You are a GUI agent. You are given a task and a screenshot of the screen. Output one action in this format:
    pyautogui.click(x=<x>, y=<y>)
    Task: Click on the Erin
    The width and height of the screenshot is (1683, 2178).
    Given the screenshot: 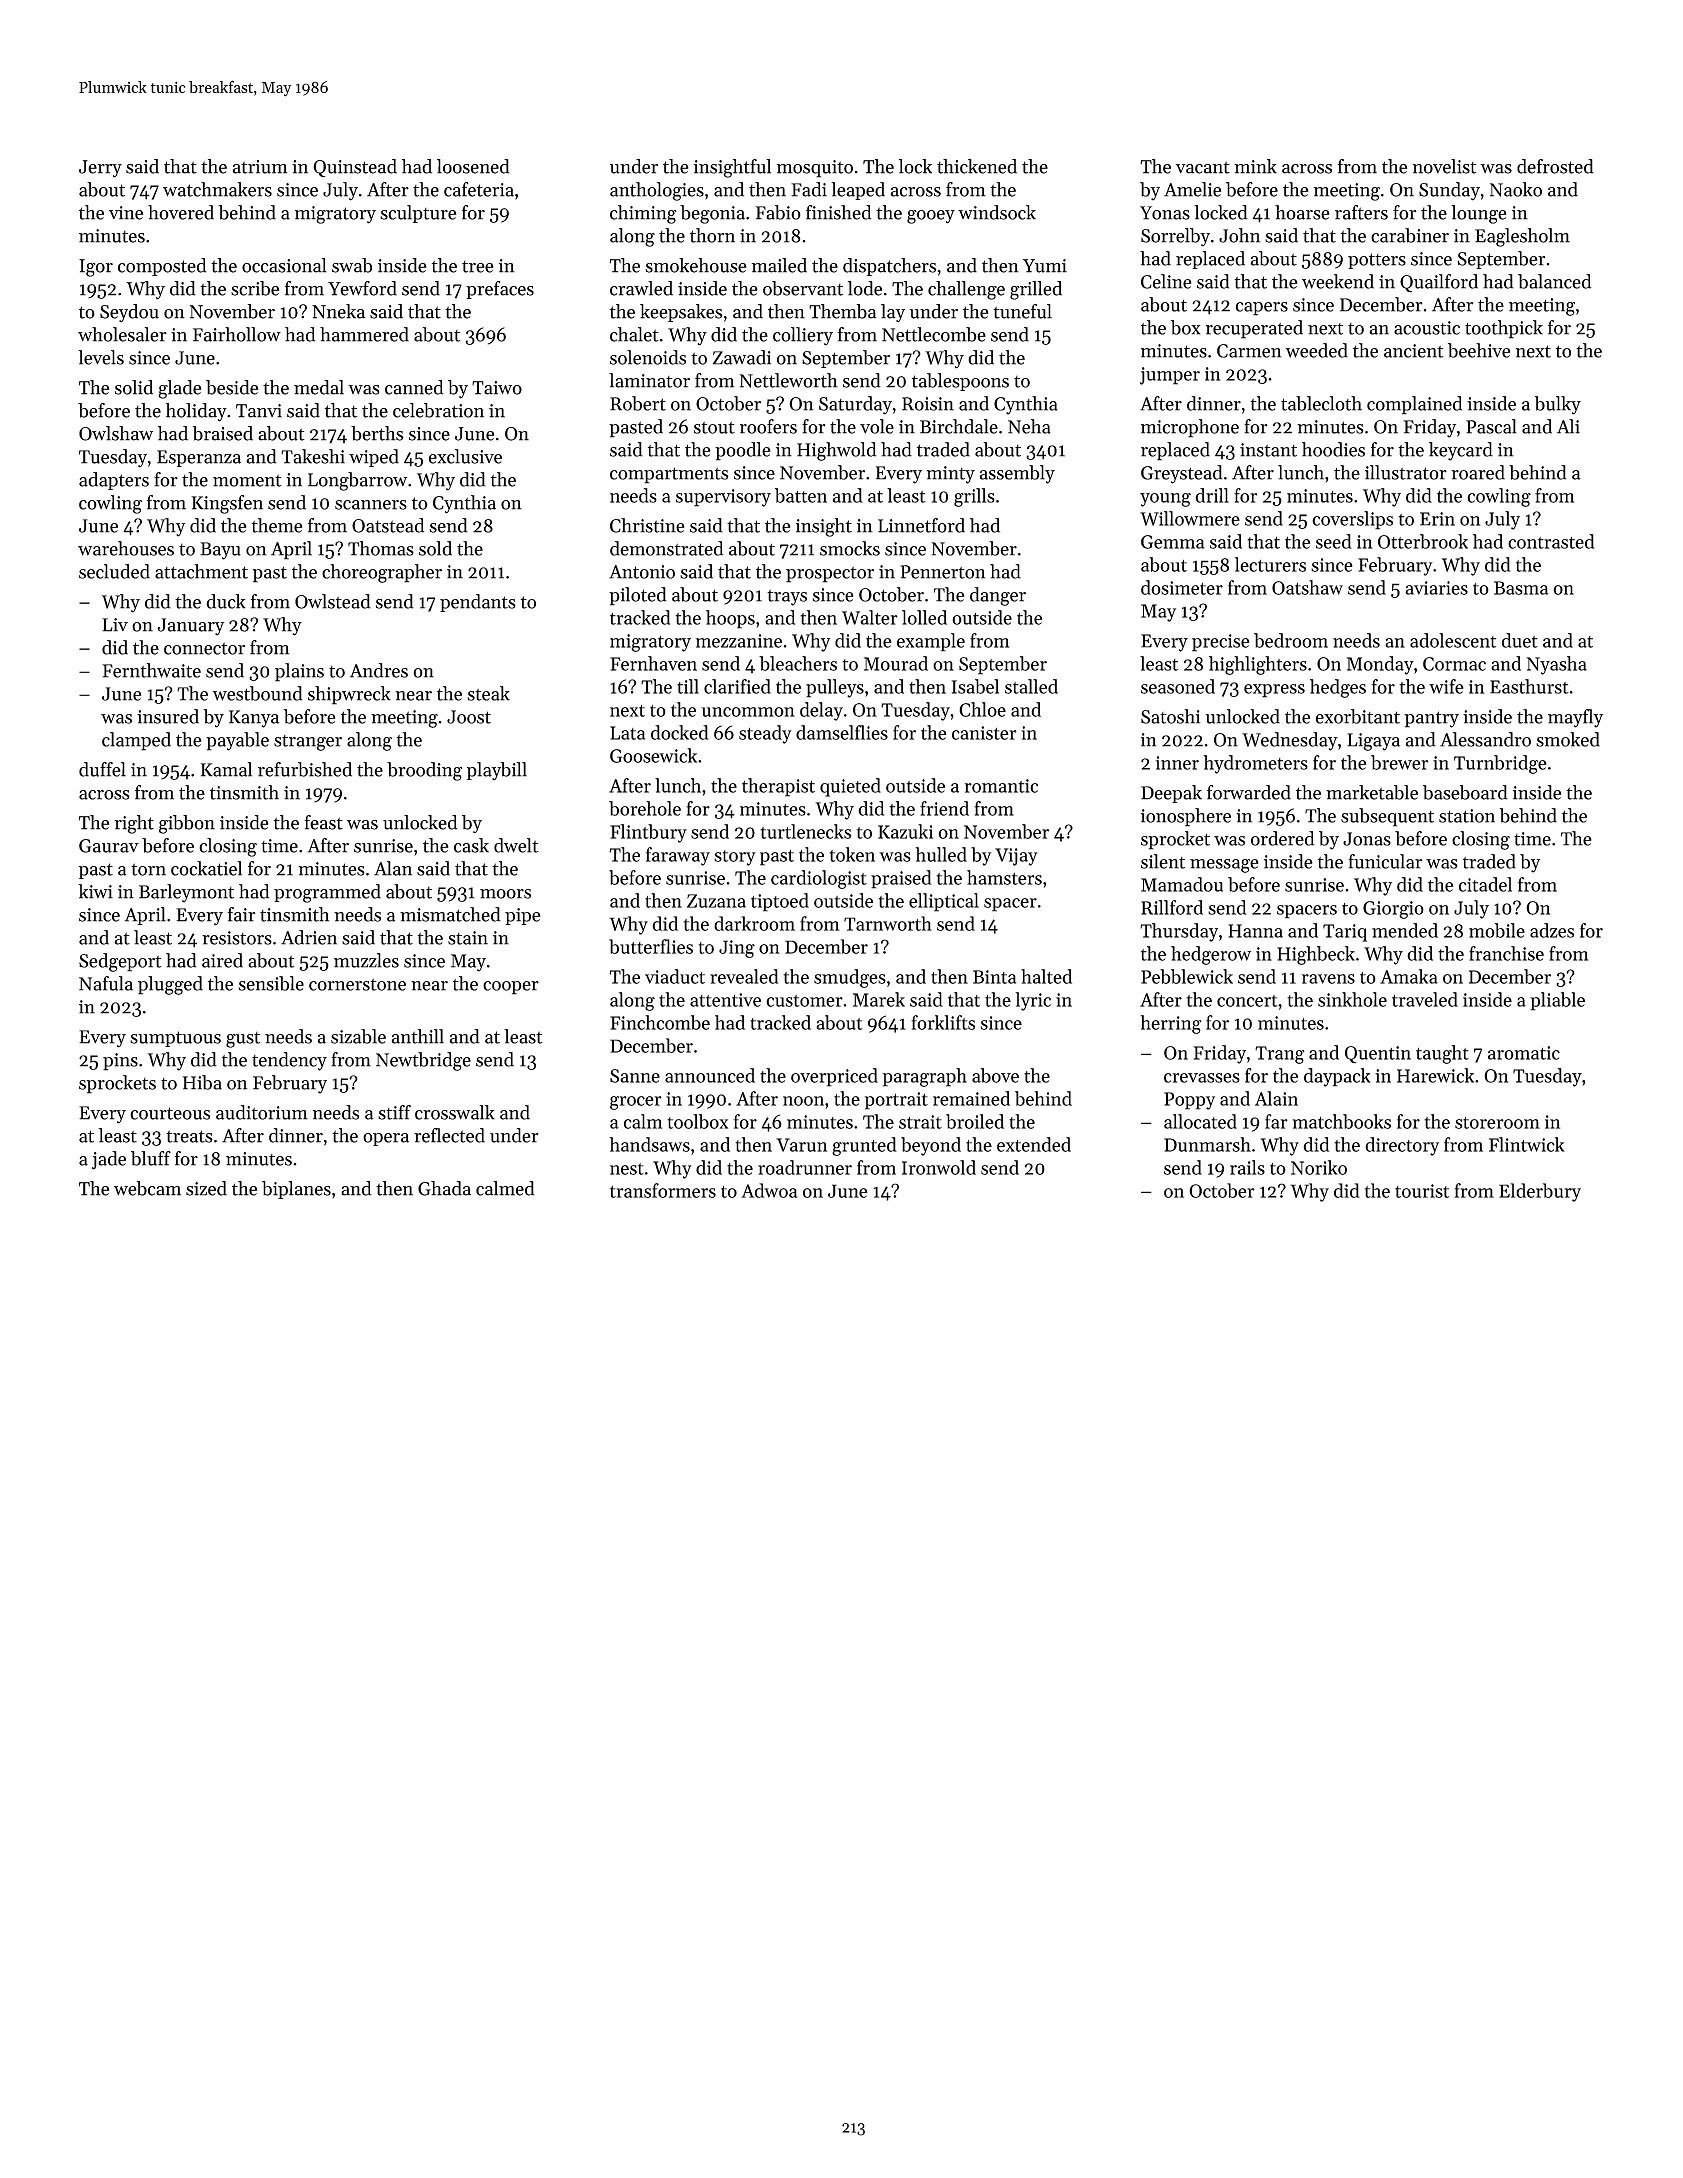 What is the action you would take?
    pyautogui.click(x=1437, y=519)
